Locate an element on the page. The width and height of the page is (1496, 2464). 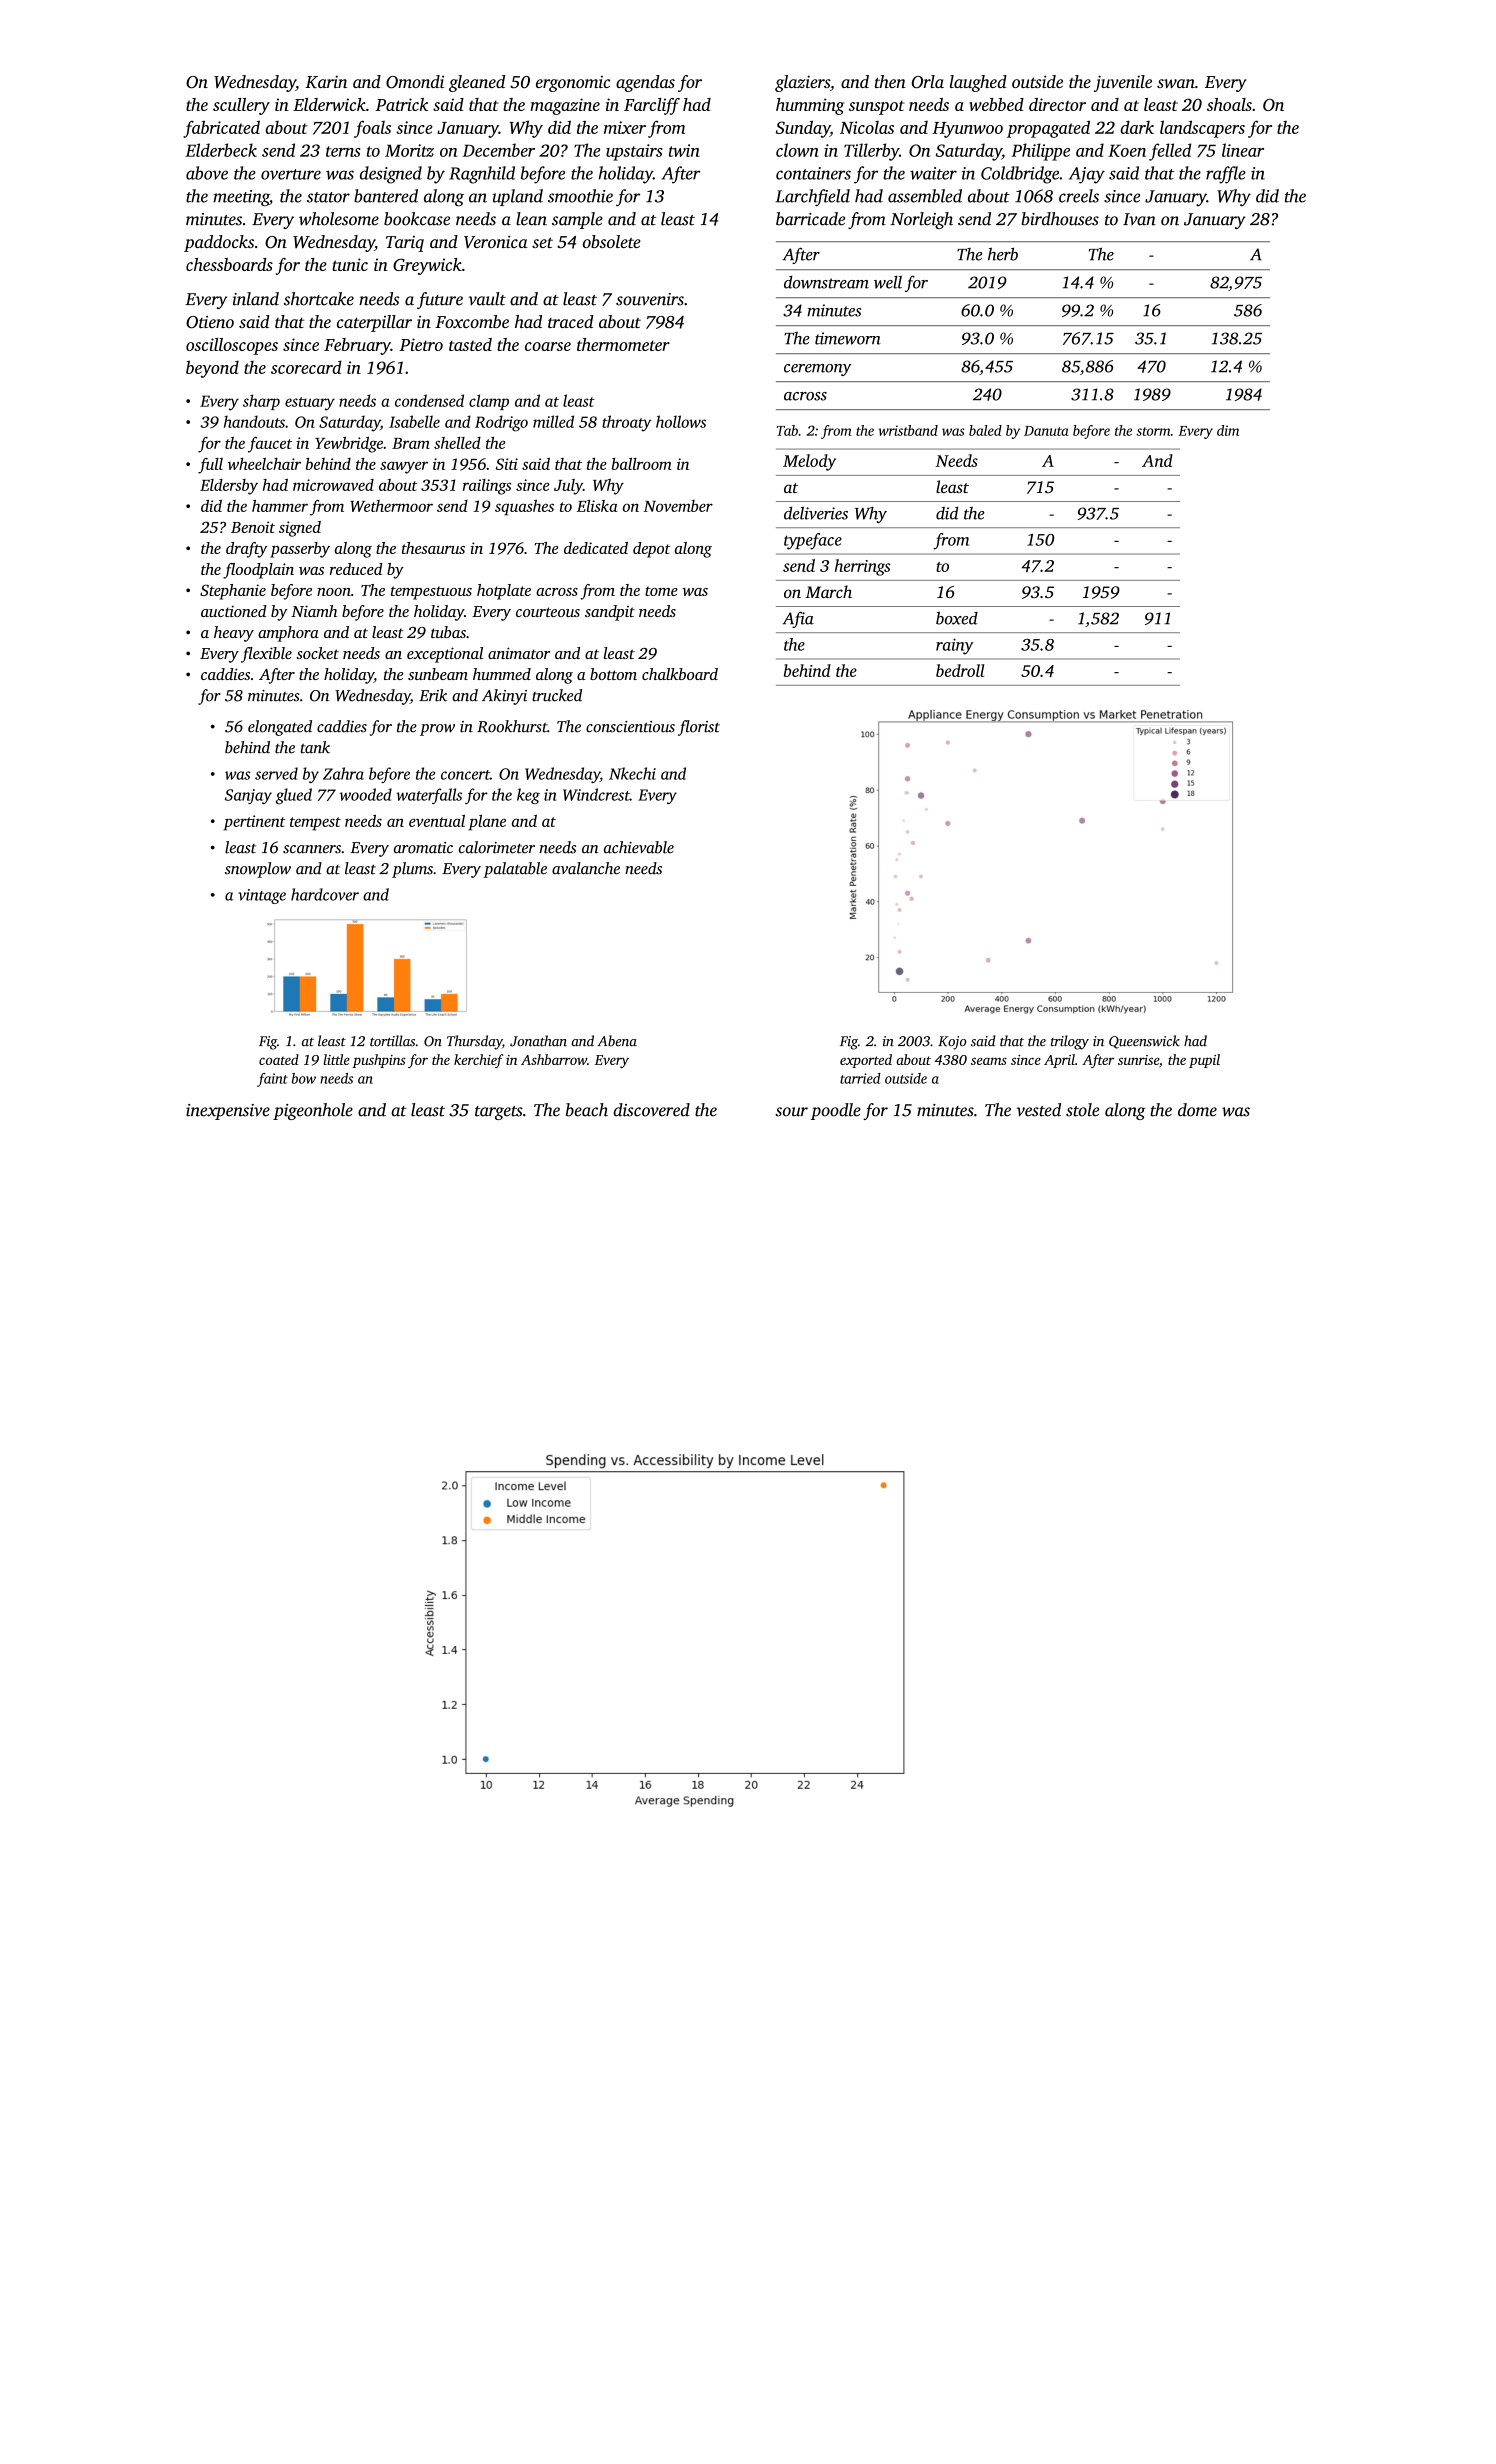
boxed is located at coordinates (957, 618).
